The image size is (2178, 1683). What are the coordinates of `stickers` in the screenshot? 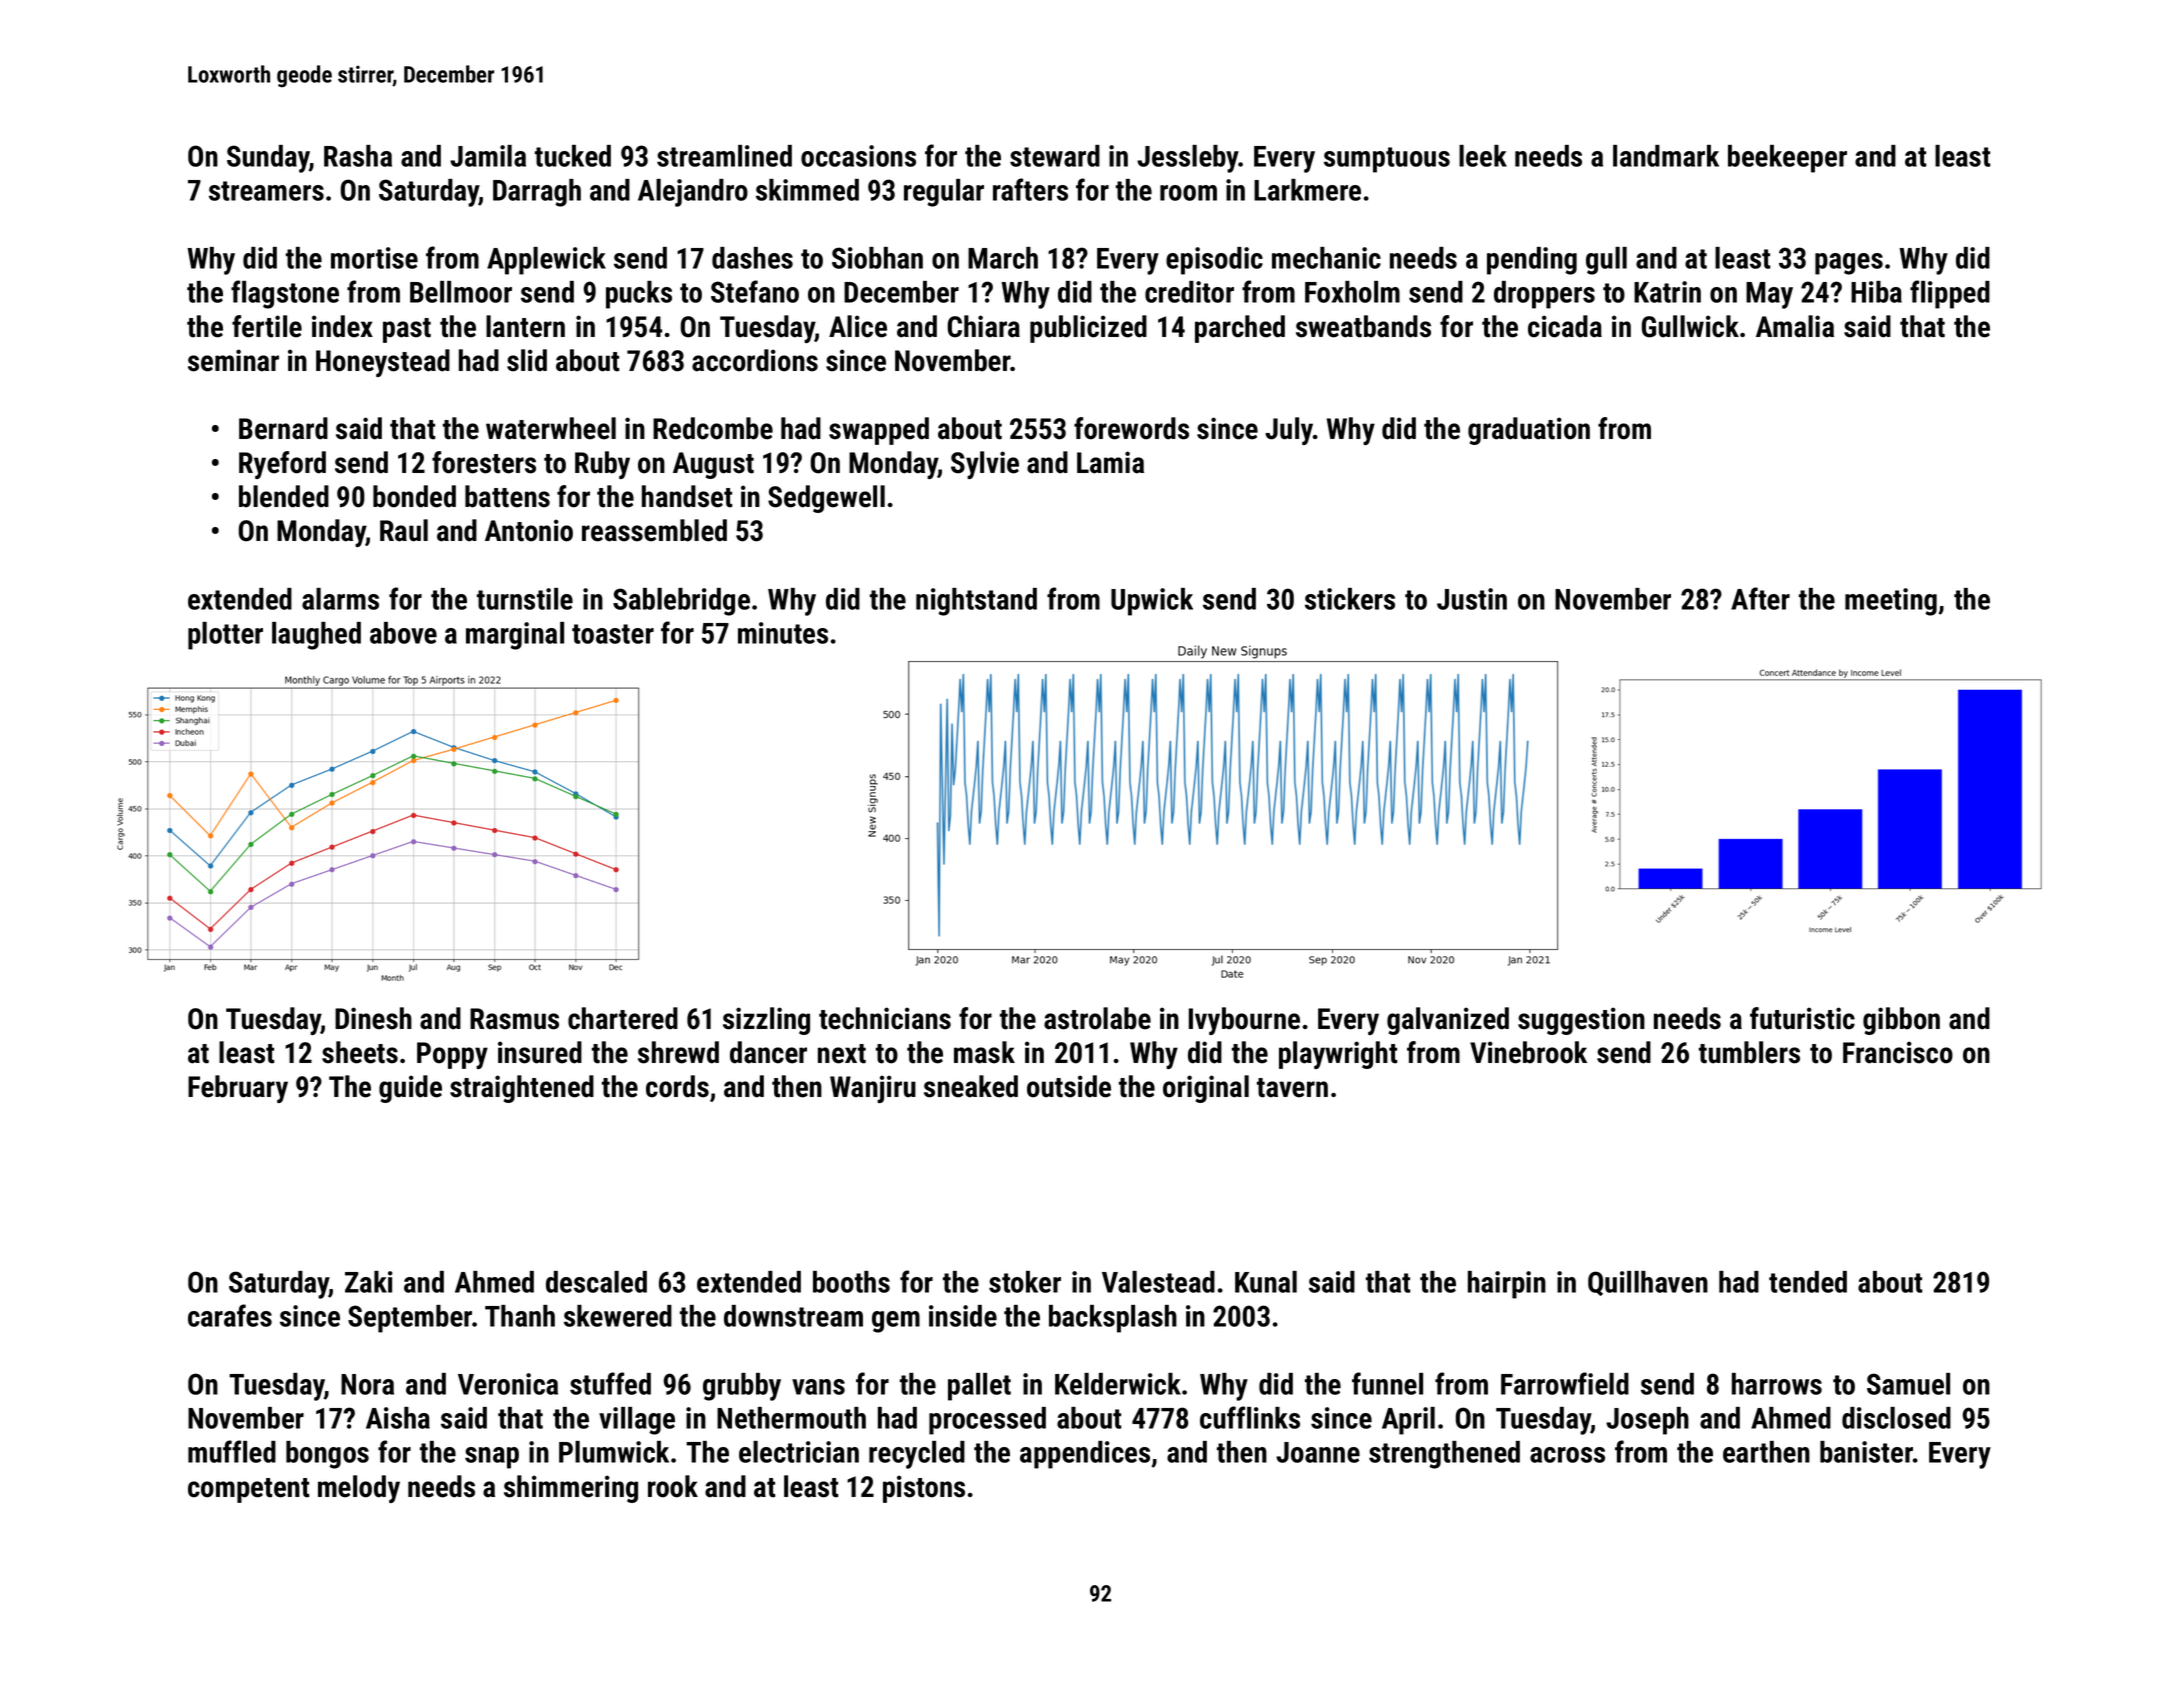 It's located at (1350, 599).
